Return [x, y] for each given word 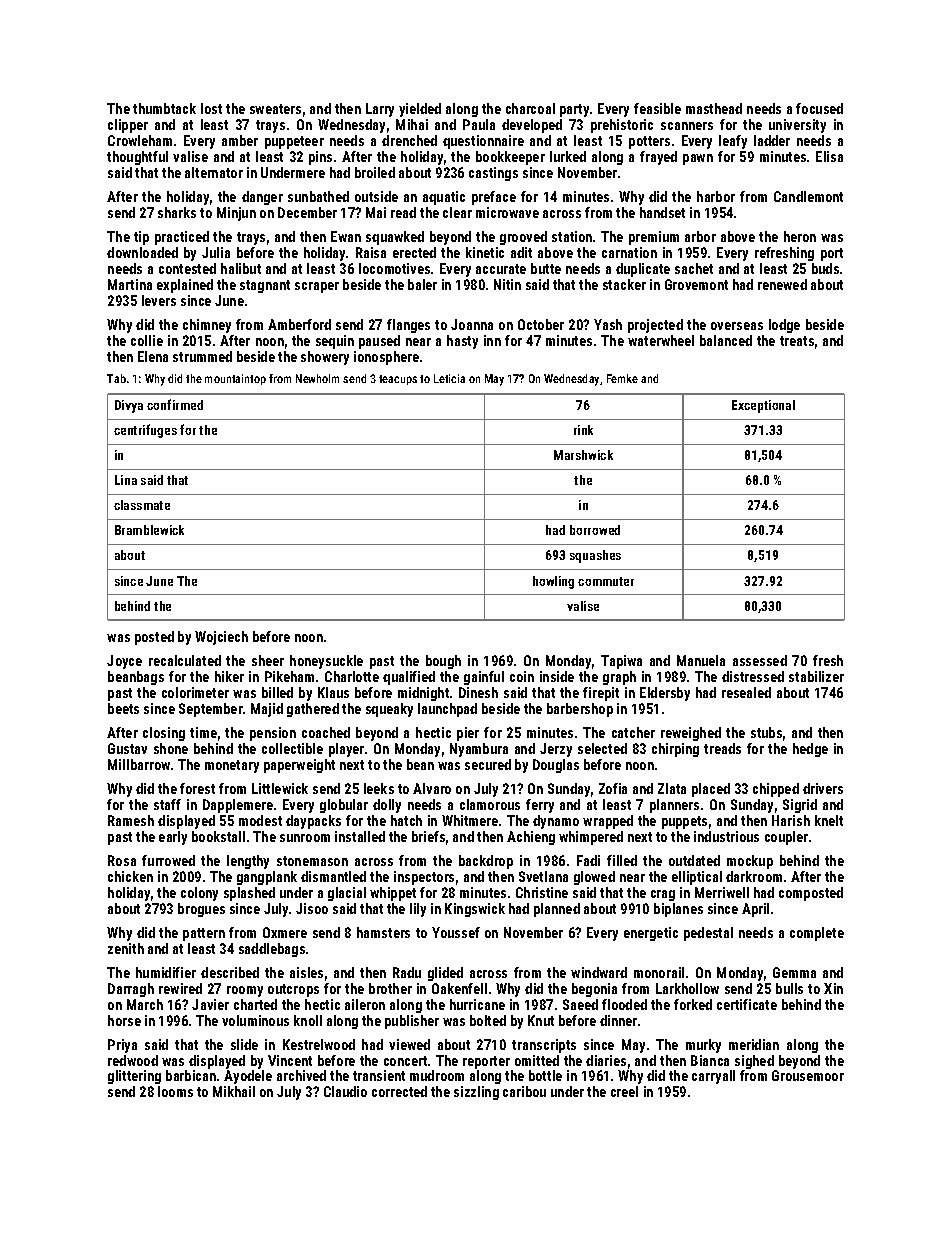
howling [553, 582]
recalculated [185, 660]
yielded [420, 110]
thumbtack [164, 108]
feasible [657, 108]
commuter [606, 581]
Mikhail [234, 1091]
